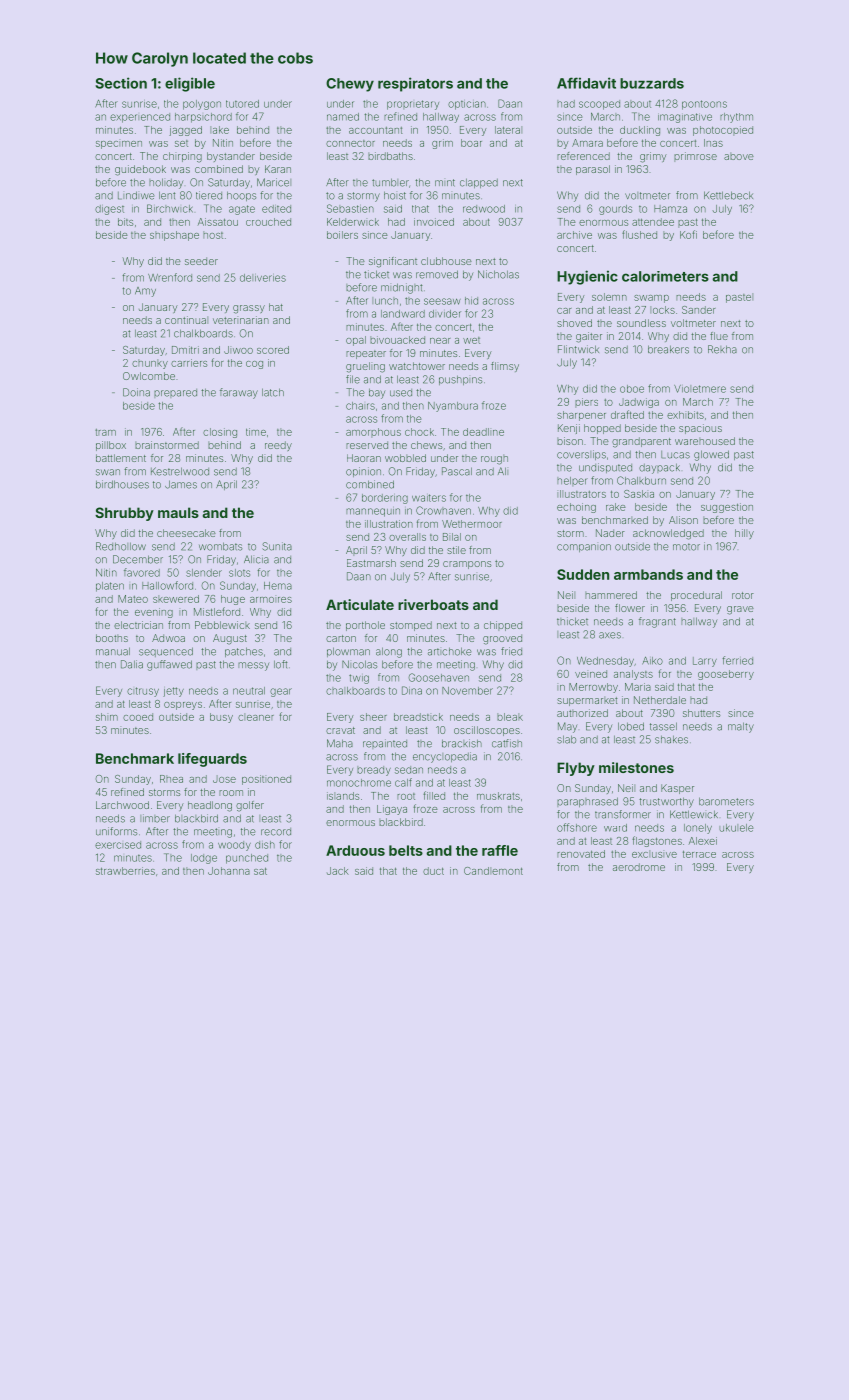  Describe the element at coordinates (125, 871) in the screenshot. I see `strawberries` at that location.
